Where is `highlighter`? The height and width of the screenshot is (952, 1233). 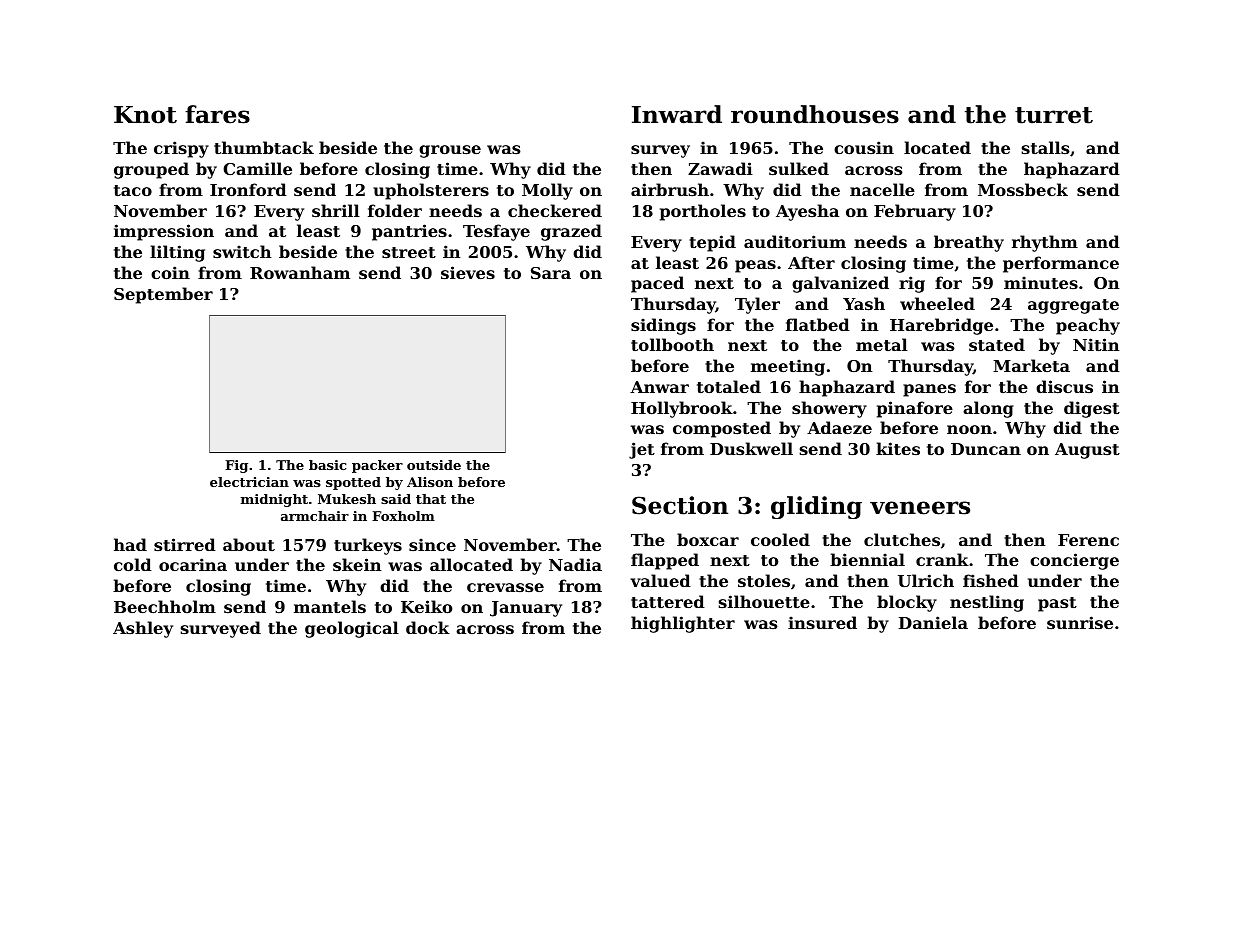
highlighter is located at coordinates (683, 624).
